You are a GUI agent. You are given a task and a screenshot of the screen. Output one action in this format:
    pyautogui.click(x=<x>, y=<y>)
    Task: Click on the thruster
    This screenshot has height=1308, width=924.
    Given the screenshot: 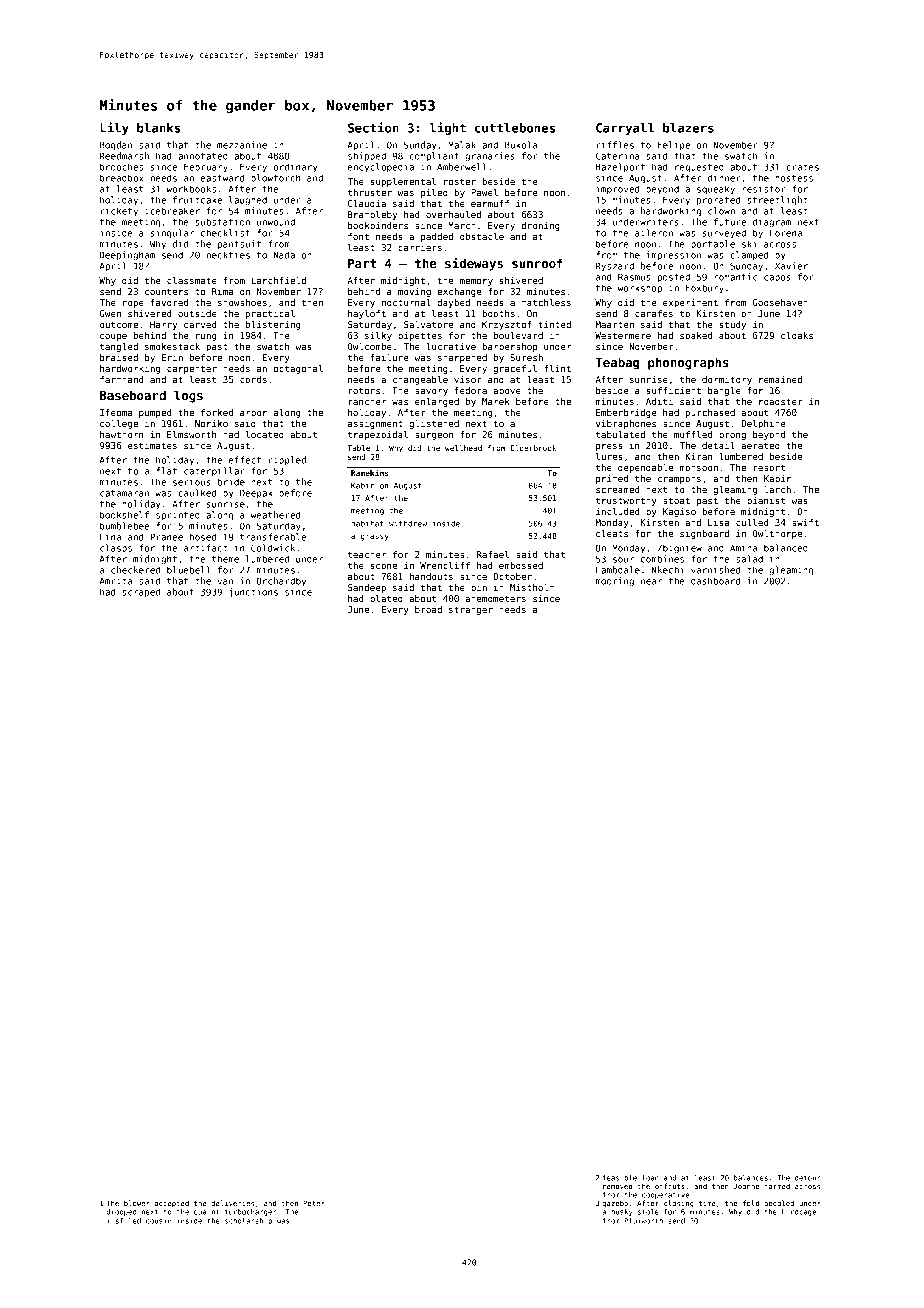 What is the action you would take?
    pyautogui.click(x=370, y=192)
